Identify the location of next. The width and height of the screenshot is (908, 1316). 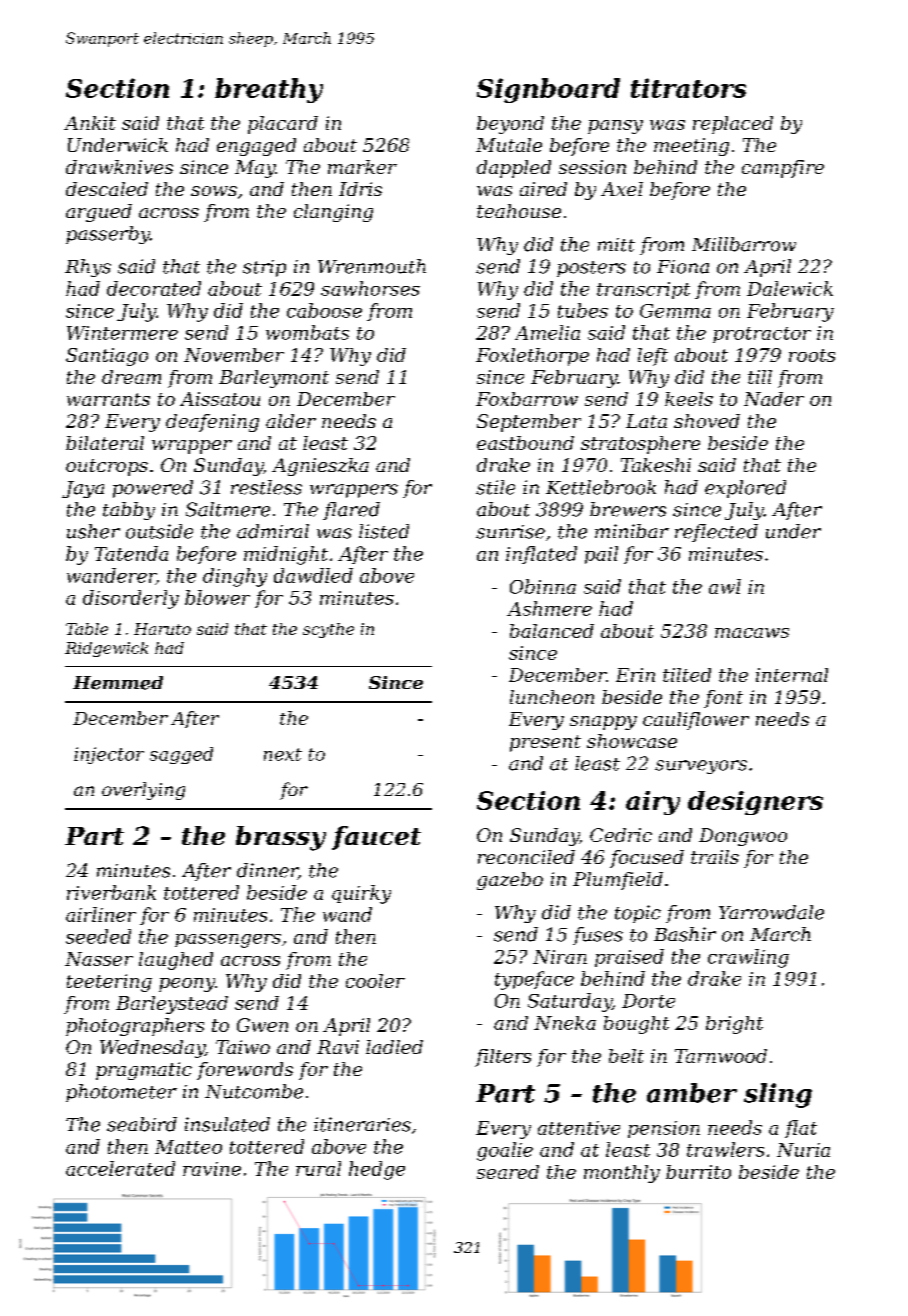
(283, 754).
